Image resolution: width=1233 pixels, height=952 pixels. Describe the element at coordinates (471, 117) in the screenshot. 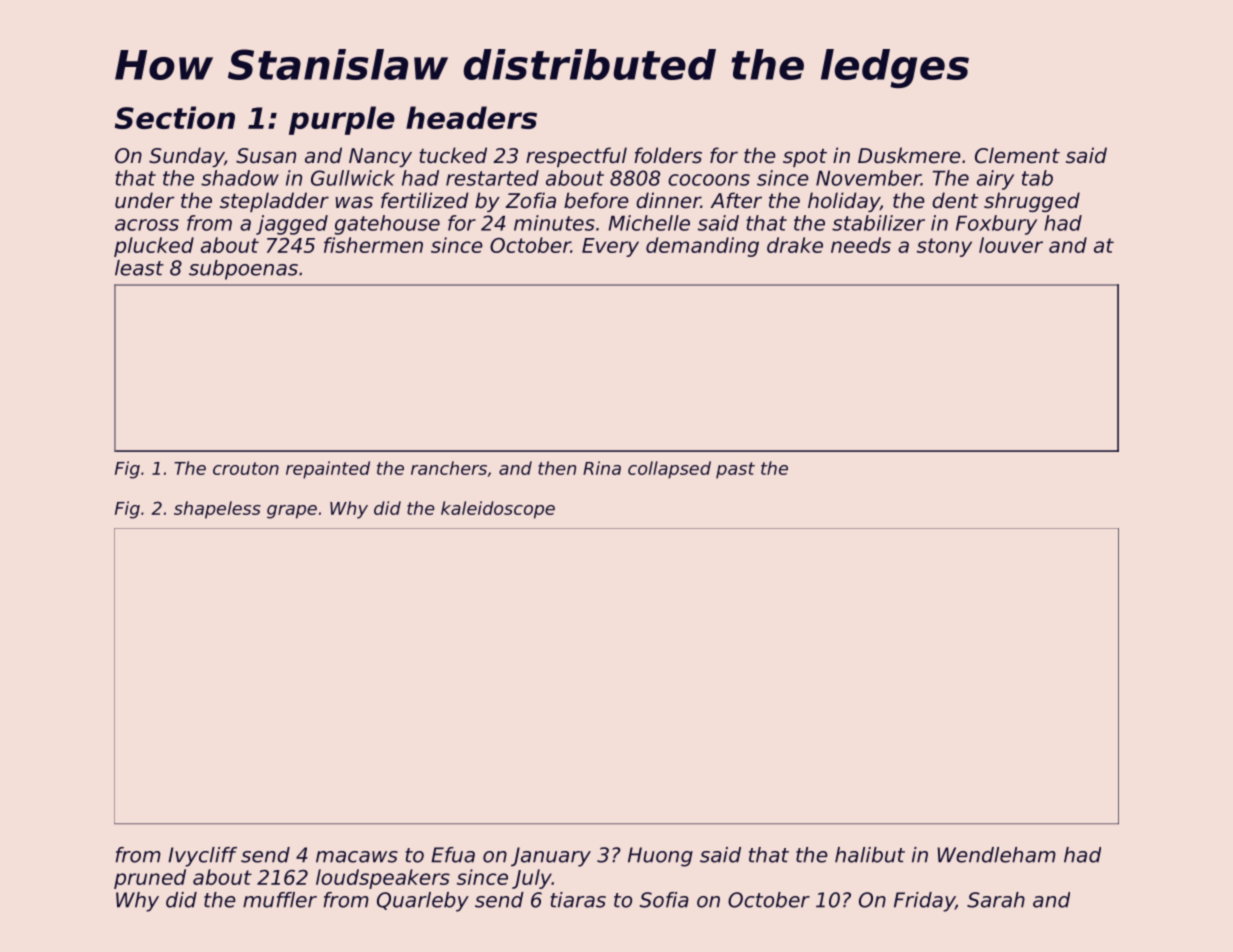

I see `headers` at that location.
